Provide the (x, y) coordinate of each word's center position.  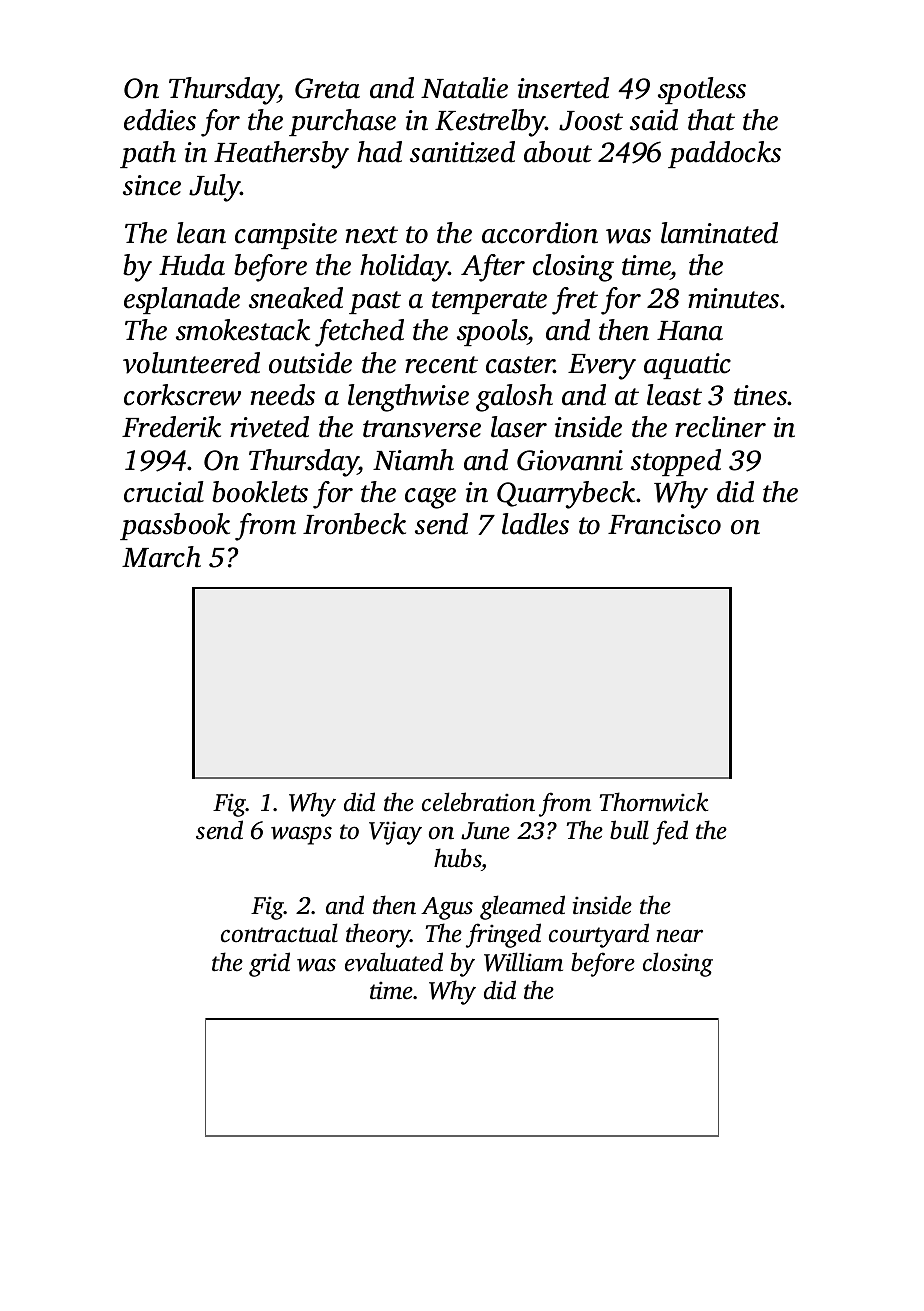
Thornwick (654, 802)
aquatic (687, 366)
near (679, 936)
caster (520, 365)
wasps (301, 835)
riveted (269, 427)
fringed (503, 935)
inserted (563, 88)
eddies (160, 120)
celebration (478, 802)
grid (269, 964)
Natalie (464, 88)
